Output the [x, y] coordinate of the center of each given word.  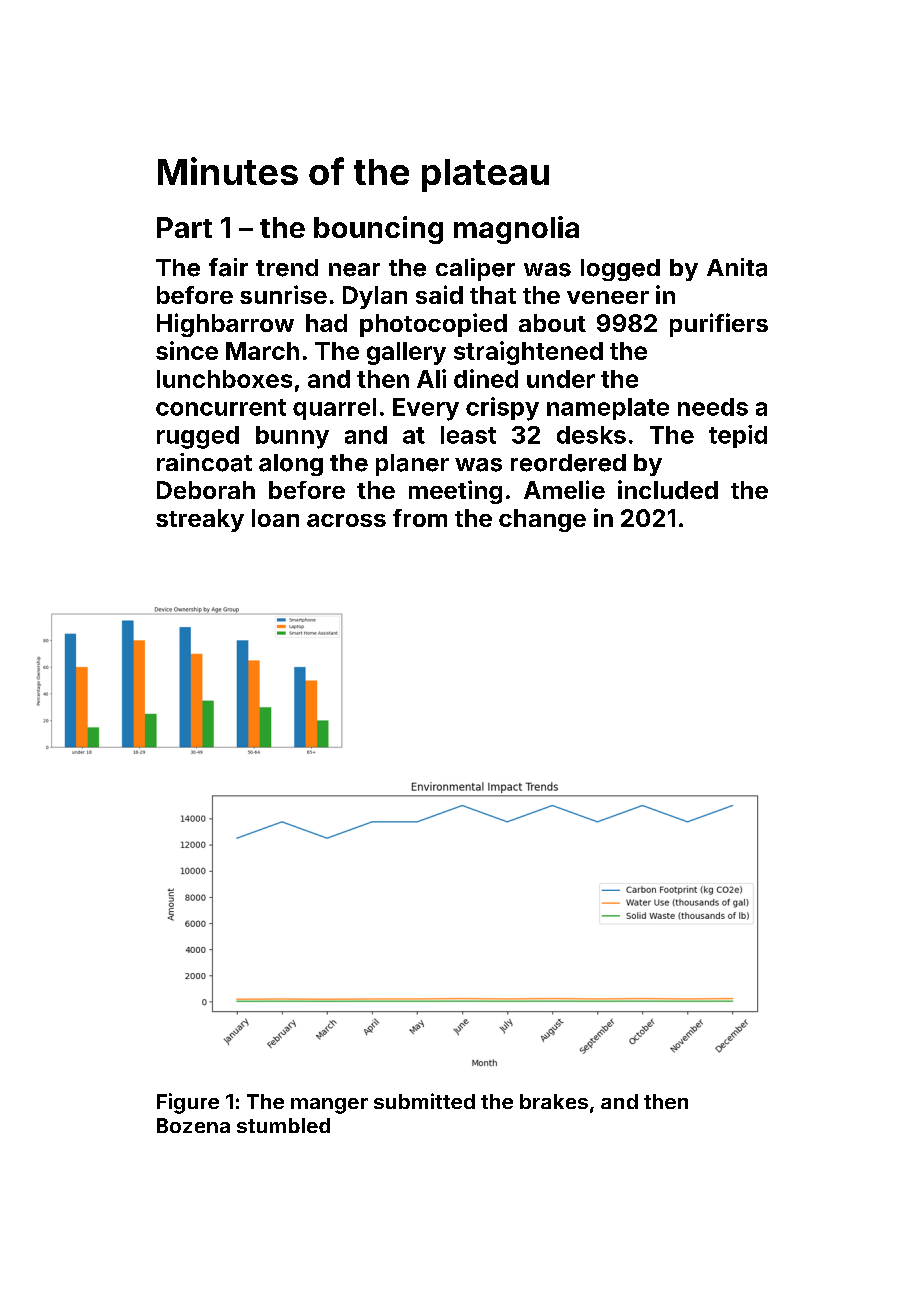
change [542, 520]
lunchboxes [224, 379]
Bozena [193, 1125]
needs [713, 407]
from [420, 518]
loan [275, 518]
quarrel [334, 409]
